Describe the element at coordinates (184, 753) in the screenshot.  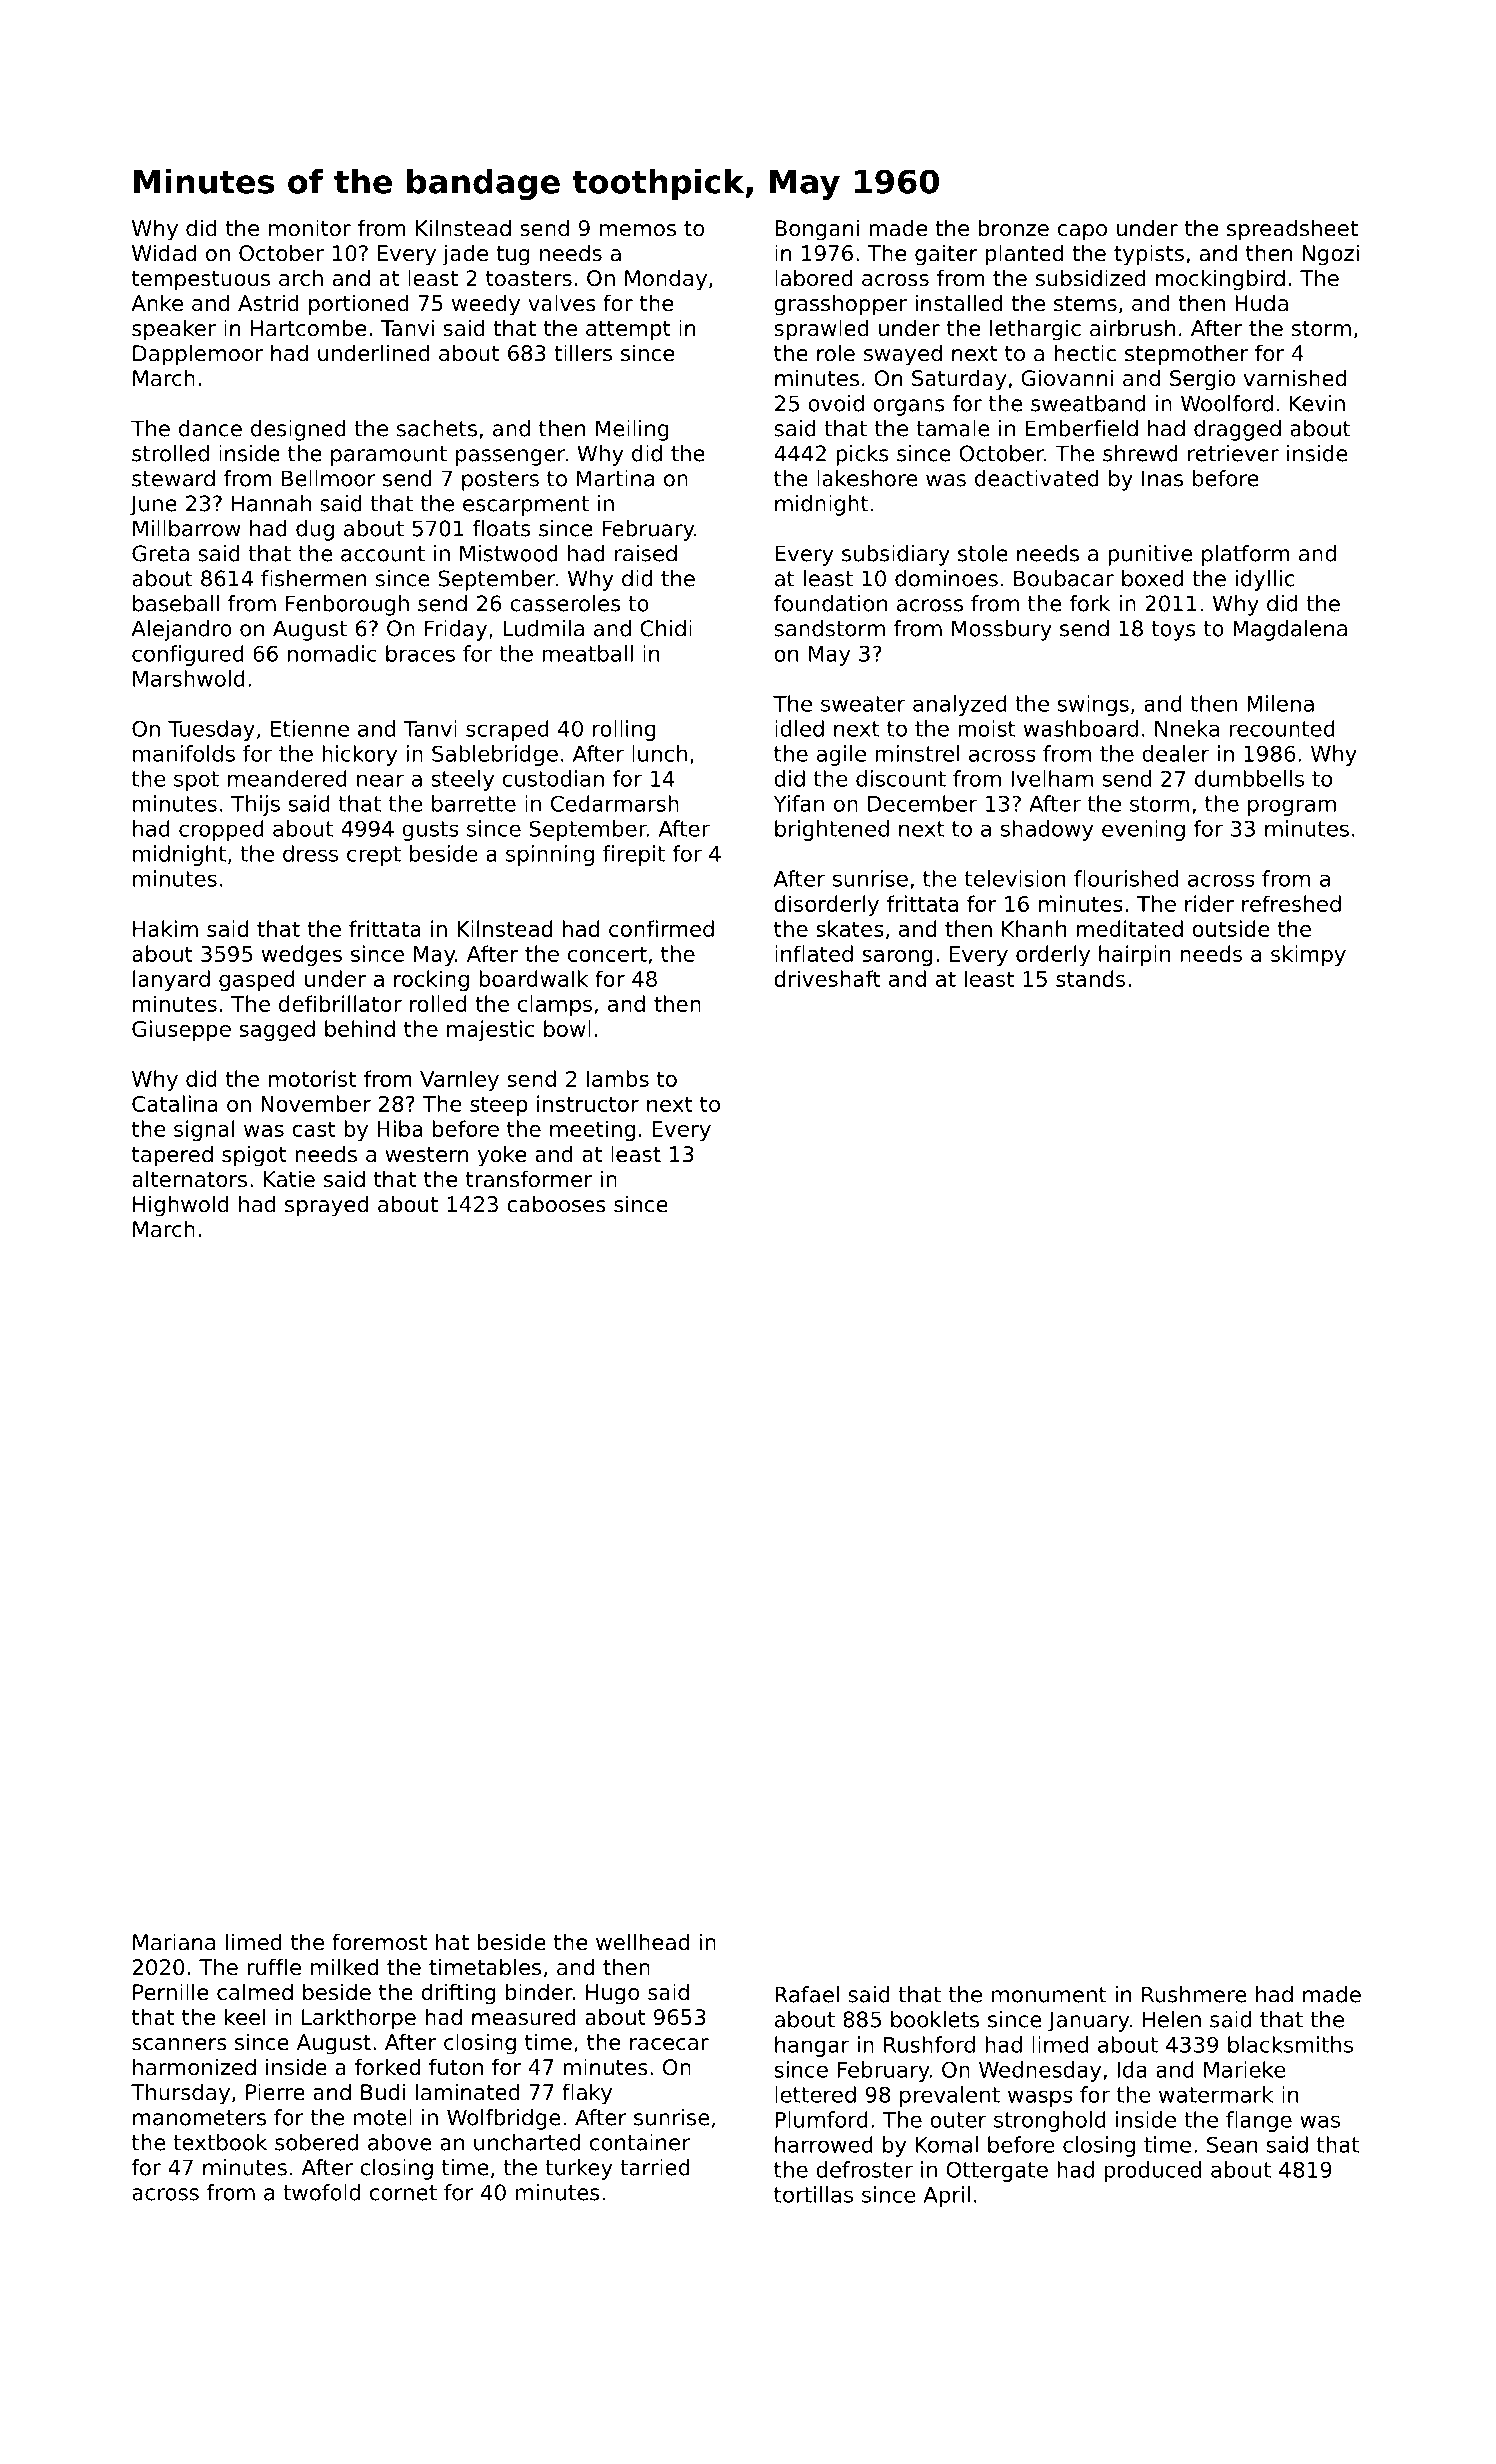
I see `manifolds` at that location.
